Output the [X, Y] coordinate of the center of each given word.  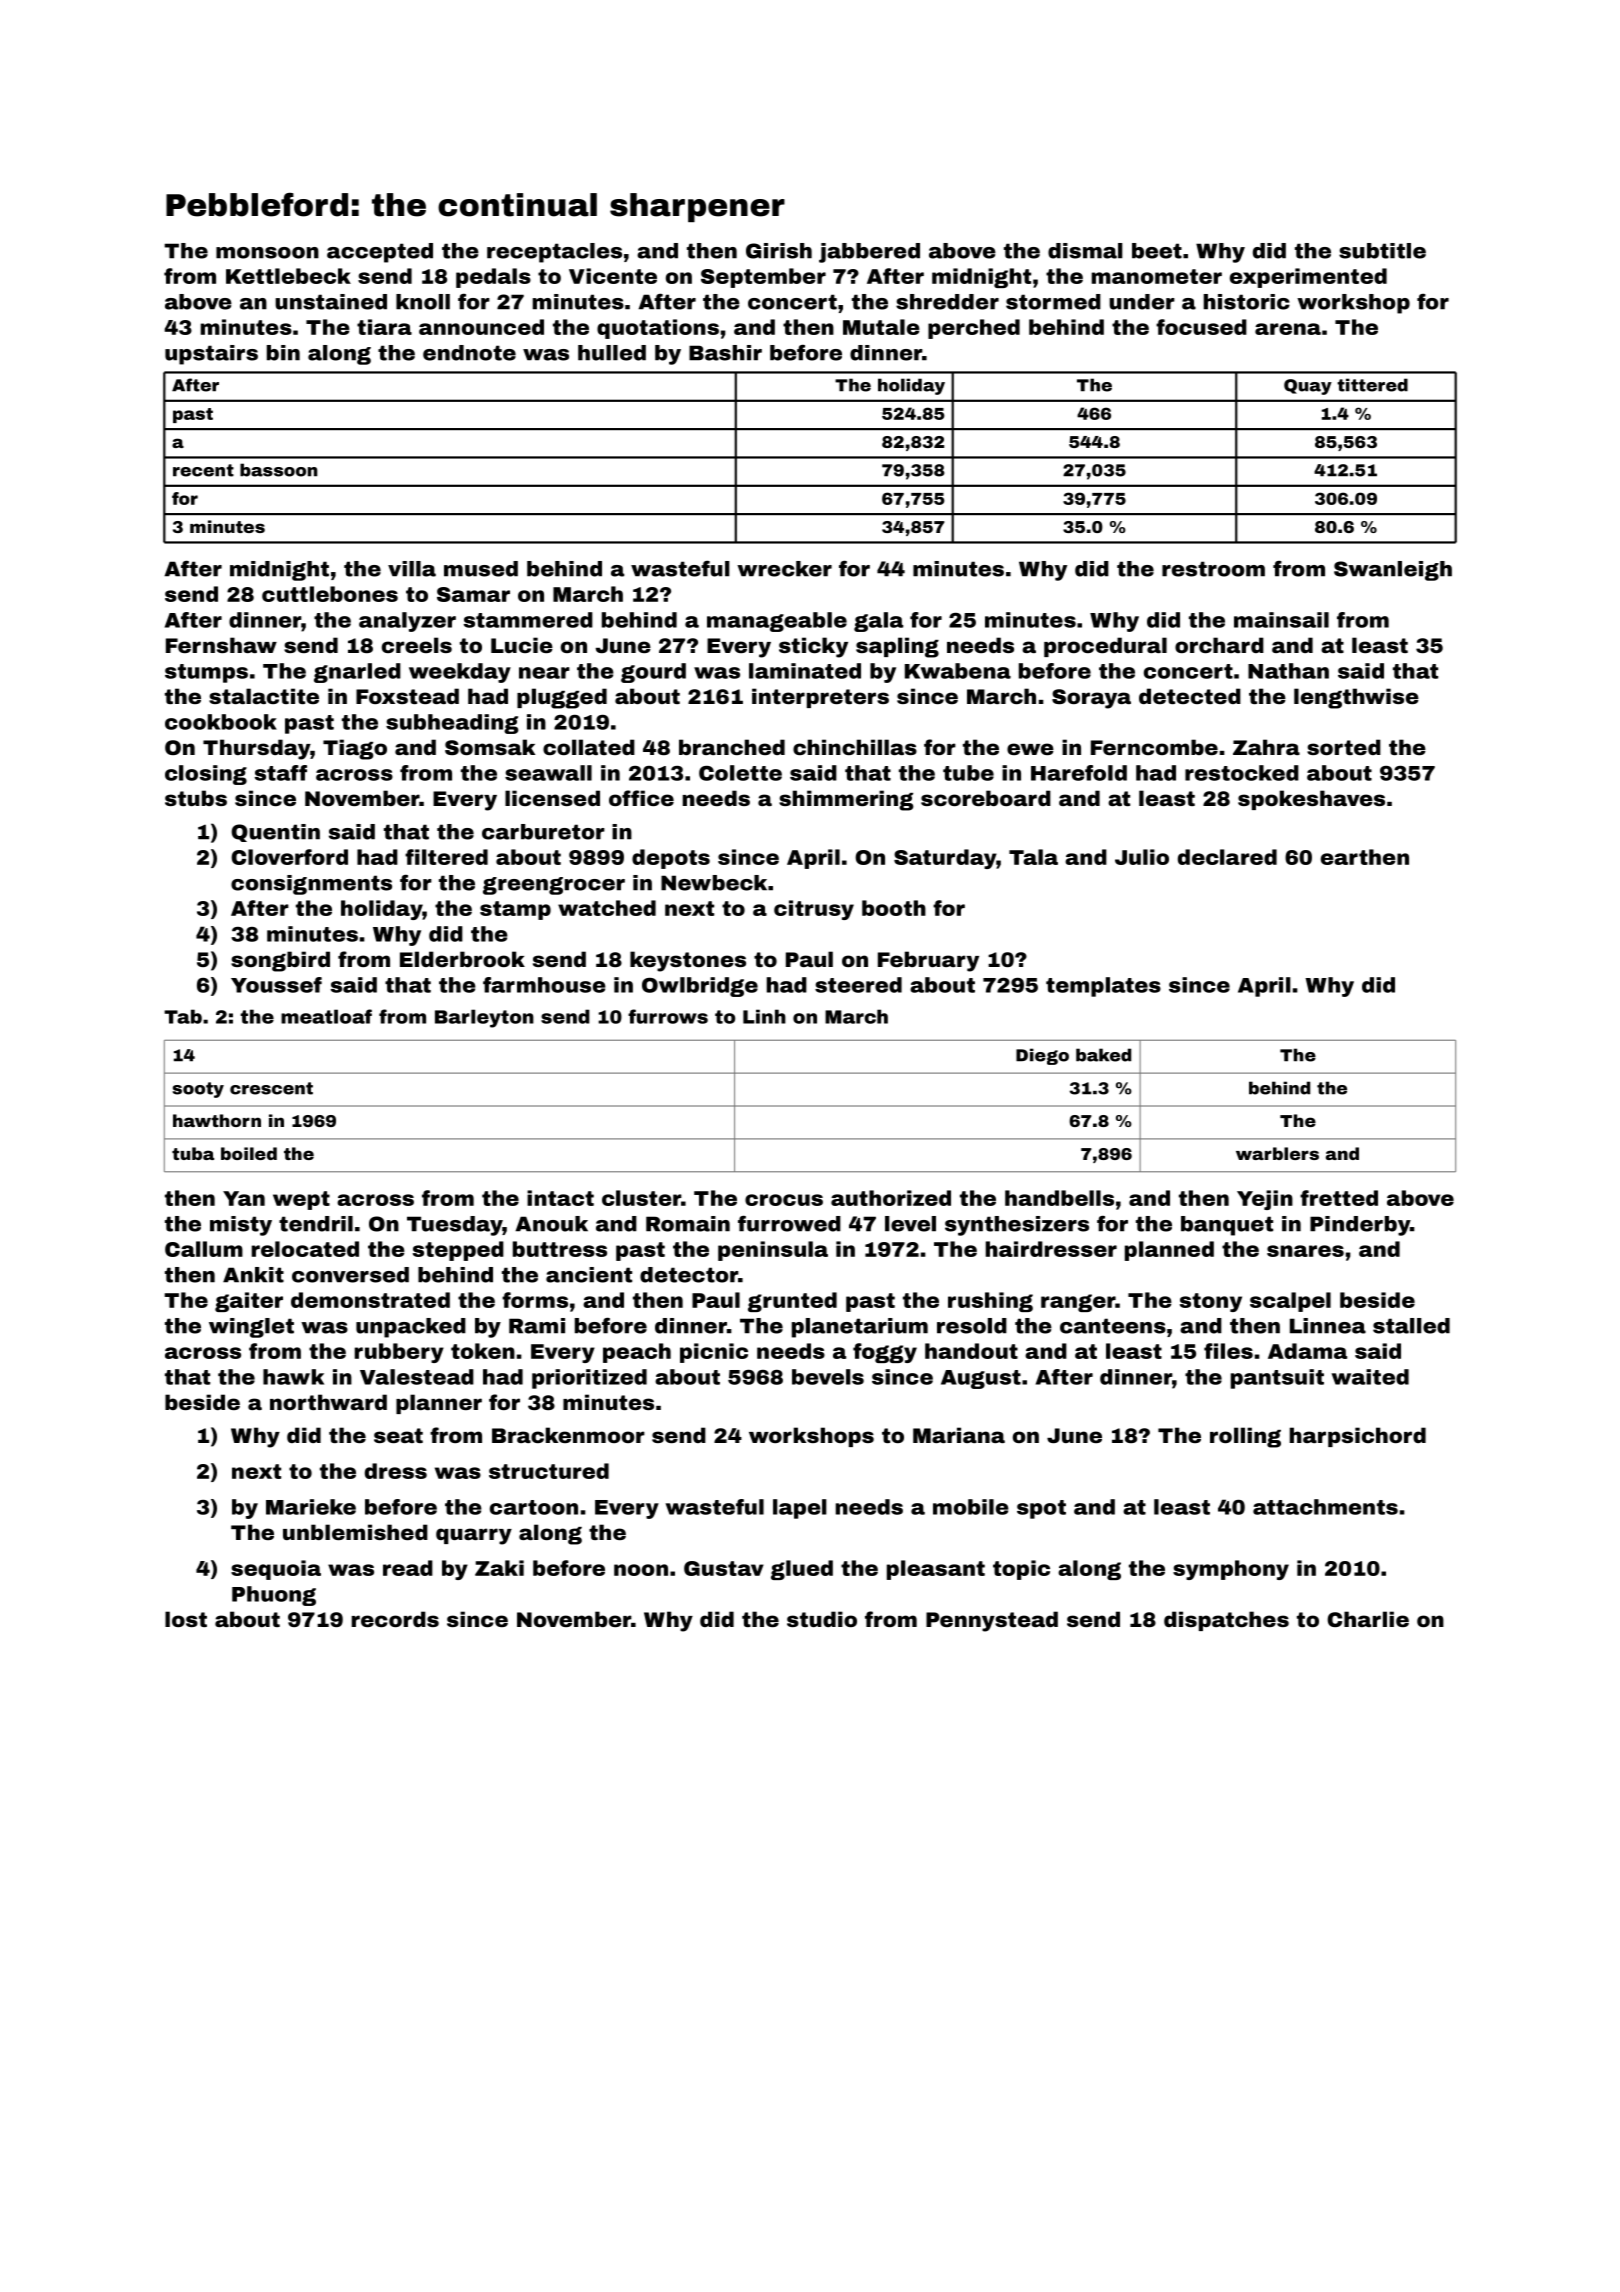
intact [560, 1198]
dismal [1085, 251]
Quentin [275, 833]
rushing [990, 1302]
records [395, 1619]
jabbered [869, 253]
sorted [1344, 747]
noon [641, 1570]
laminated [805, 671]
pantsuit [1277, 1379]
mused [481, 569]
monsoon [267, 253]
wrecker [784, 569]
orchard [1219, 645]
